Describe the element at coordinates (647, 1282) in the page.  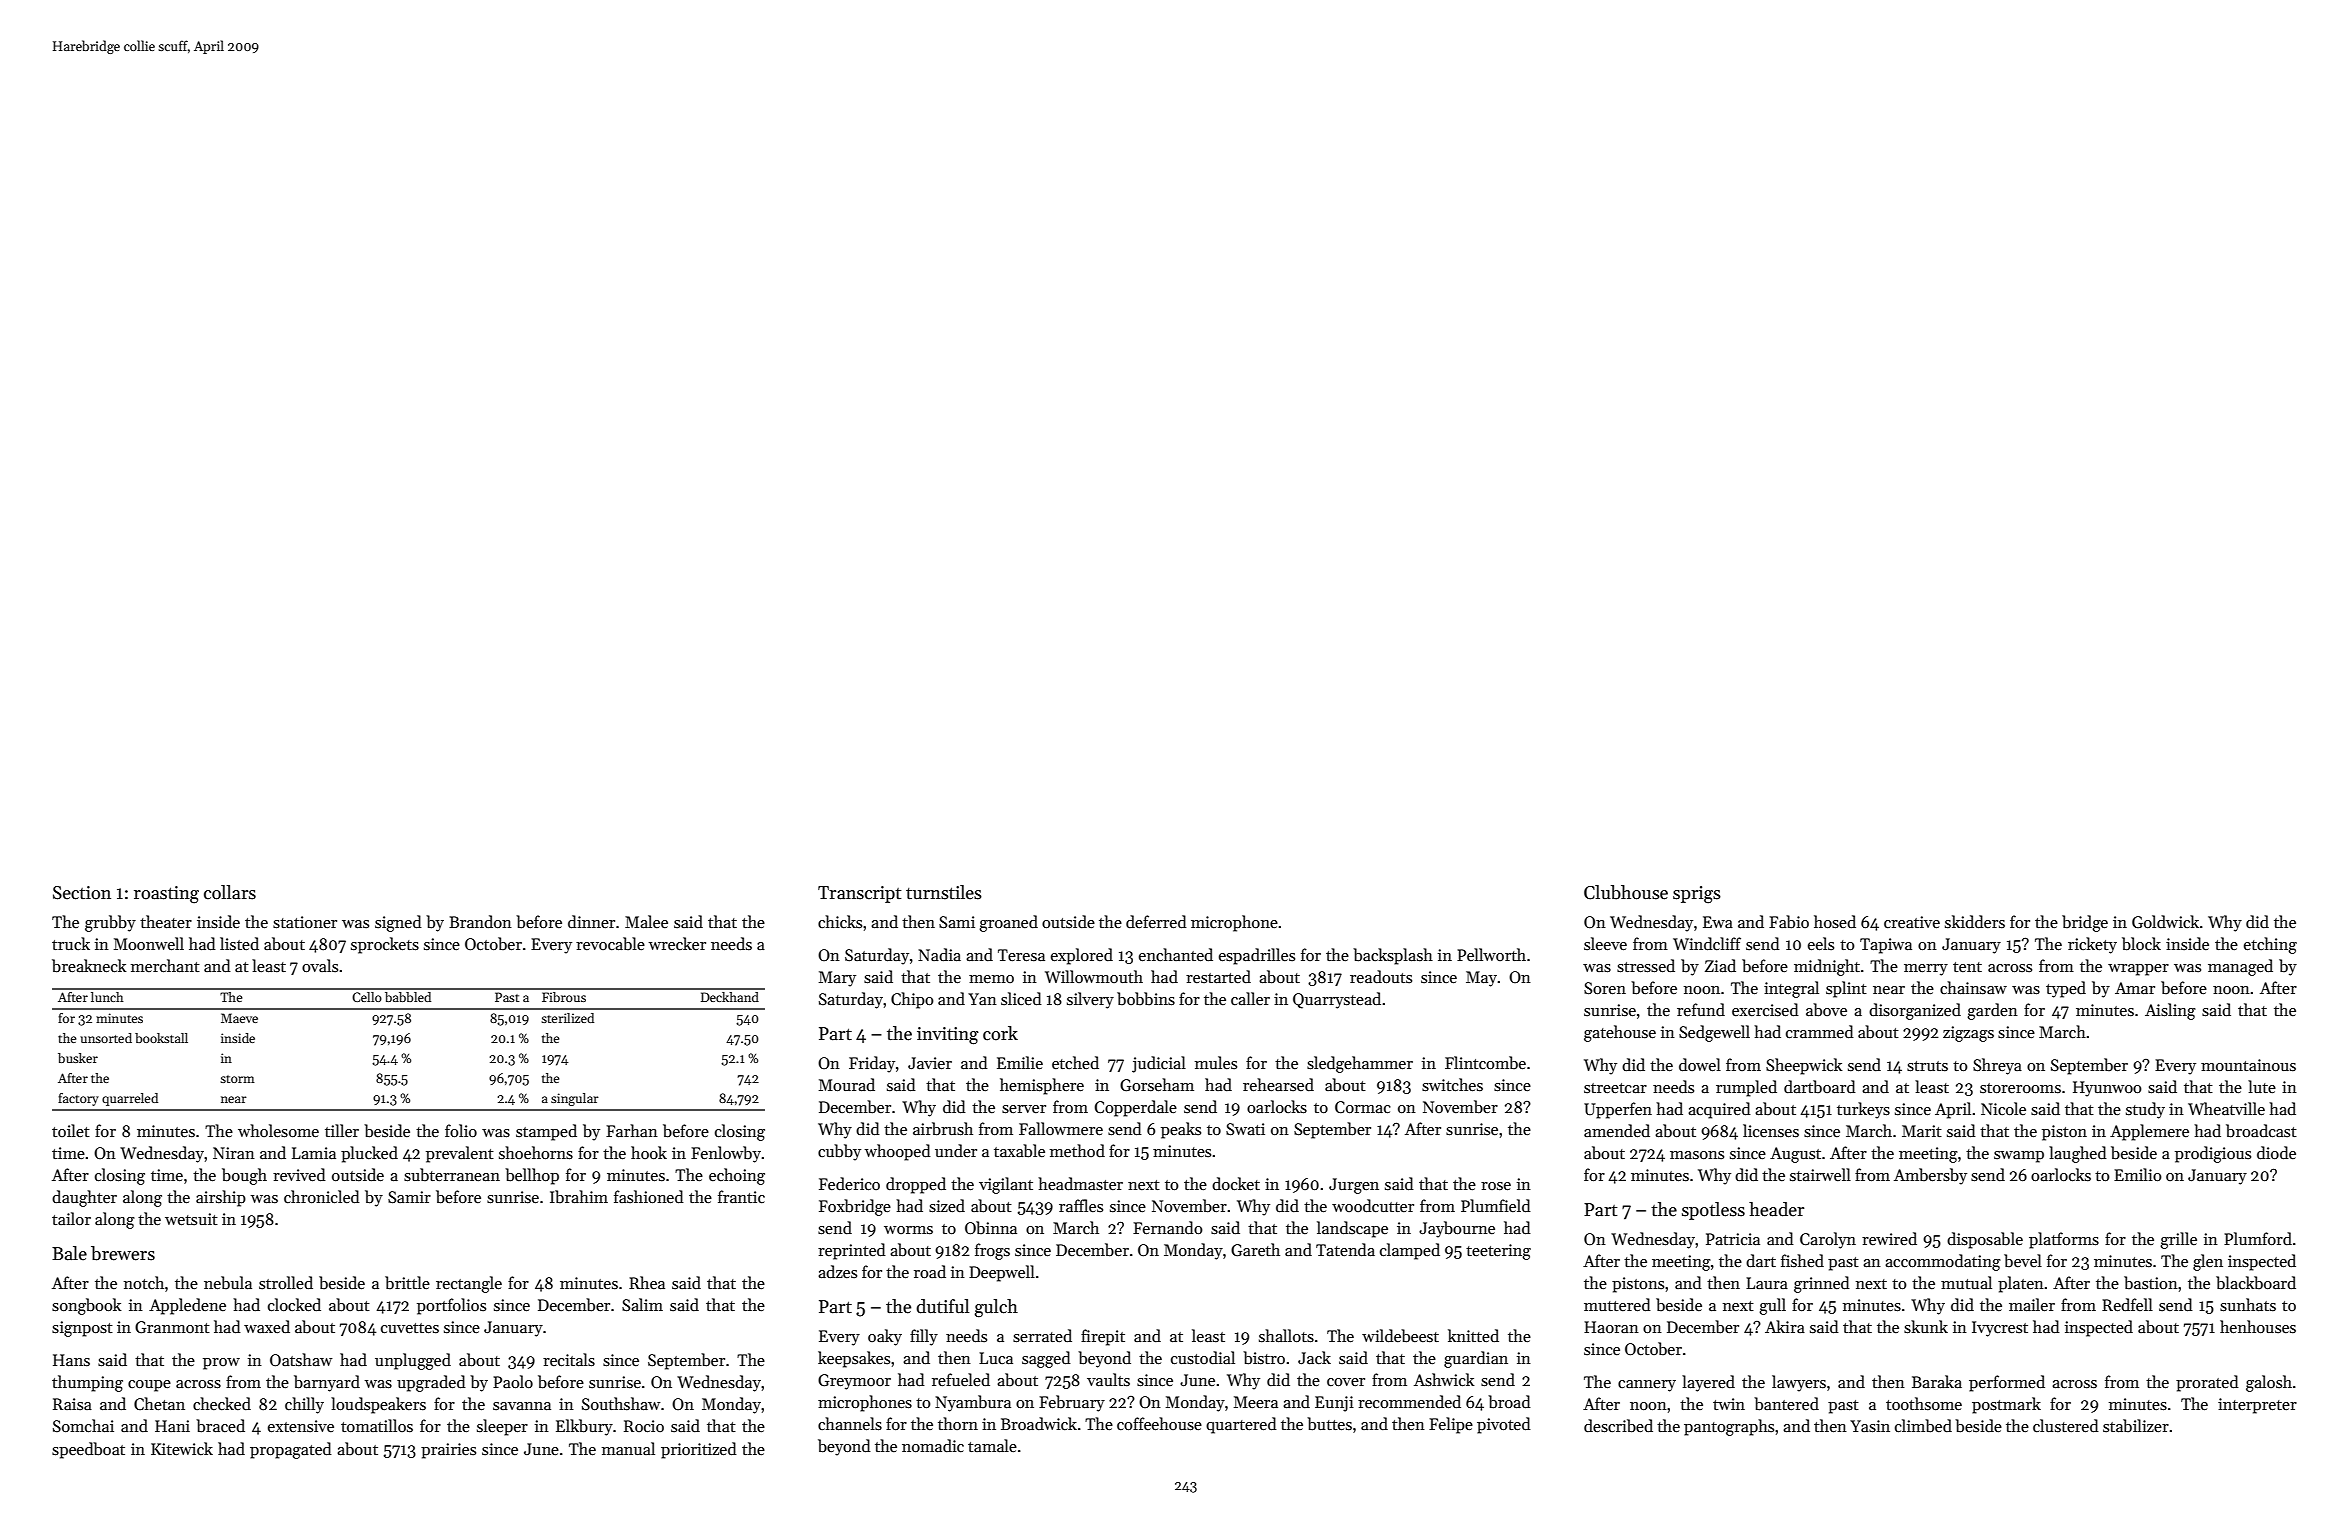
I see `Rhea` at that location.
